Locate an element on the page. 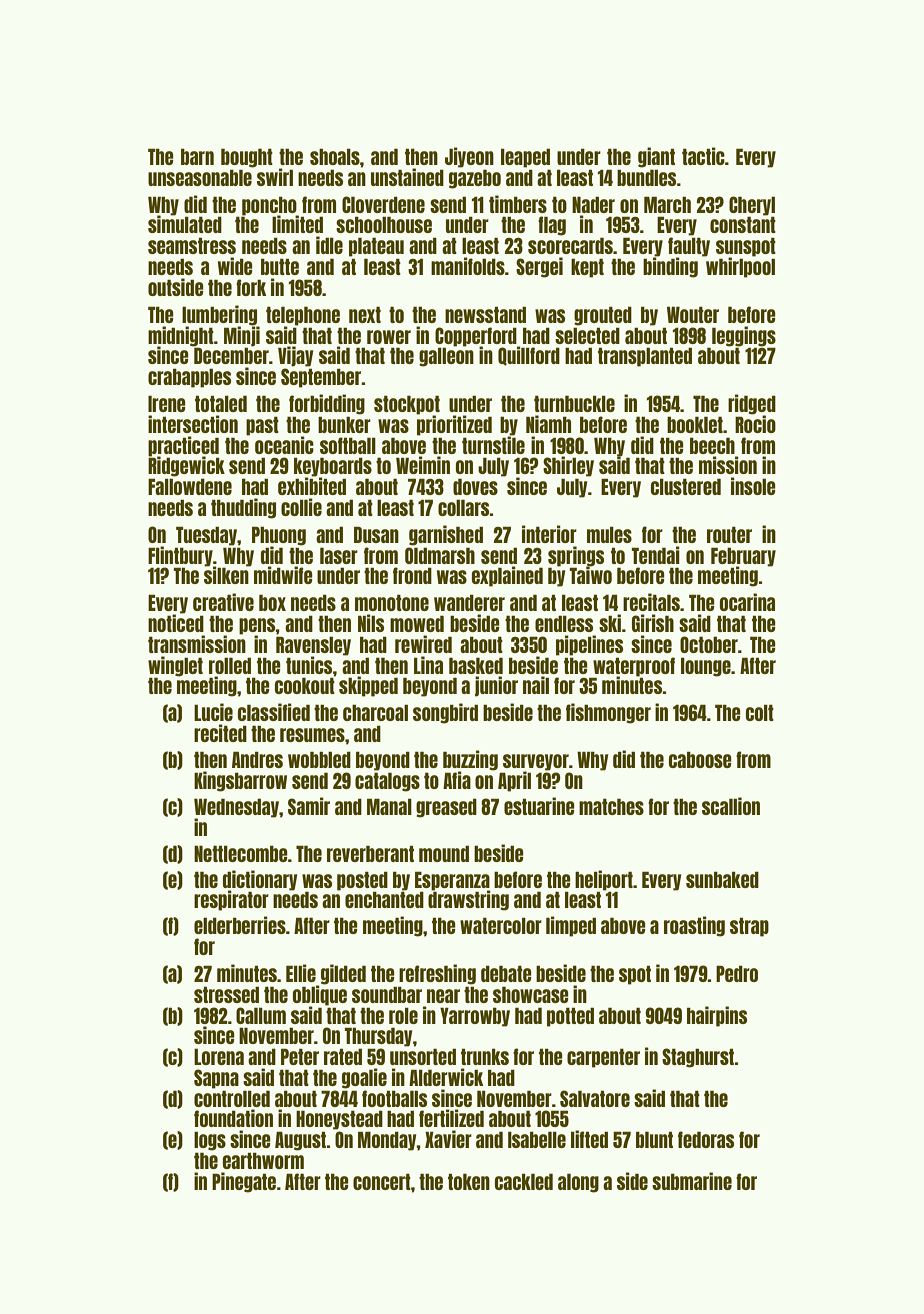 This image has width=924, height=1314. Peter is located at coordinates (300, 1056).
